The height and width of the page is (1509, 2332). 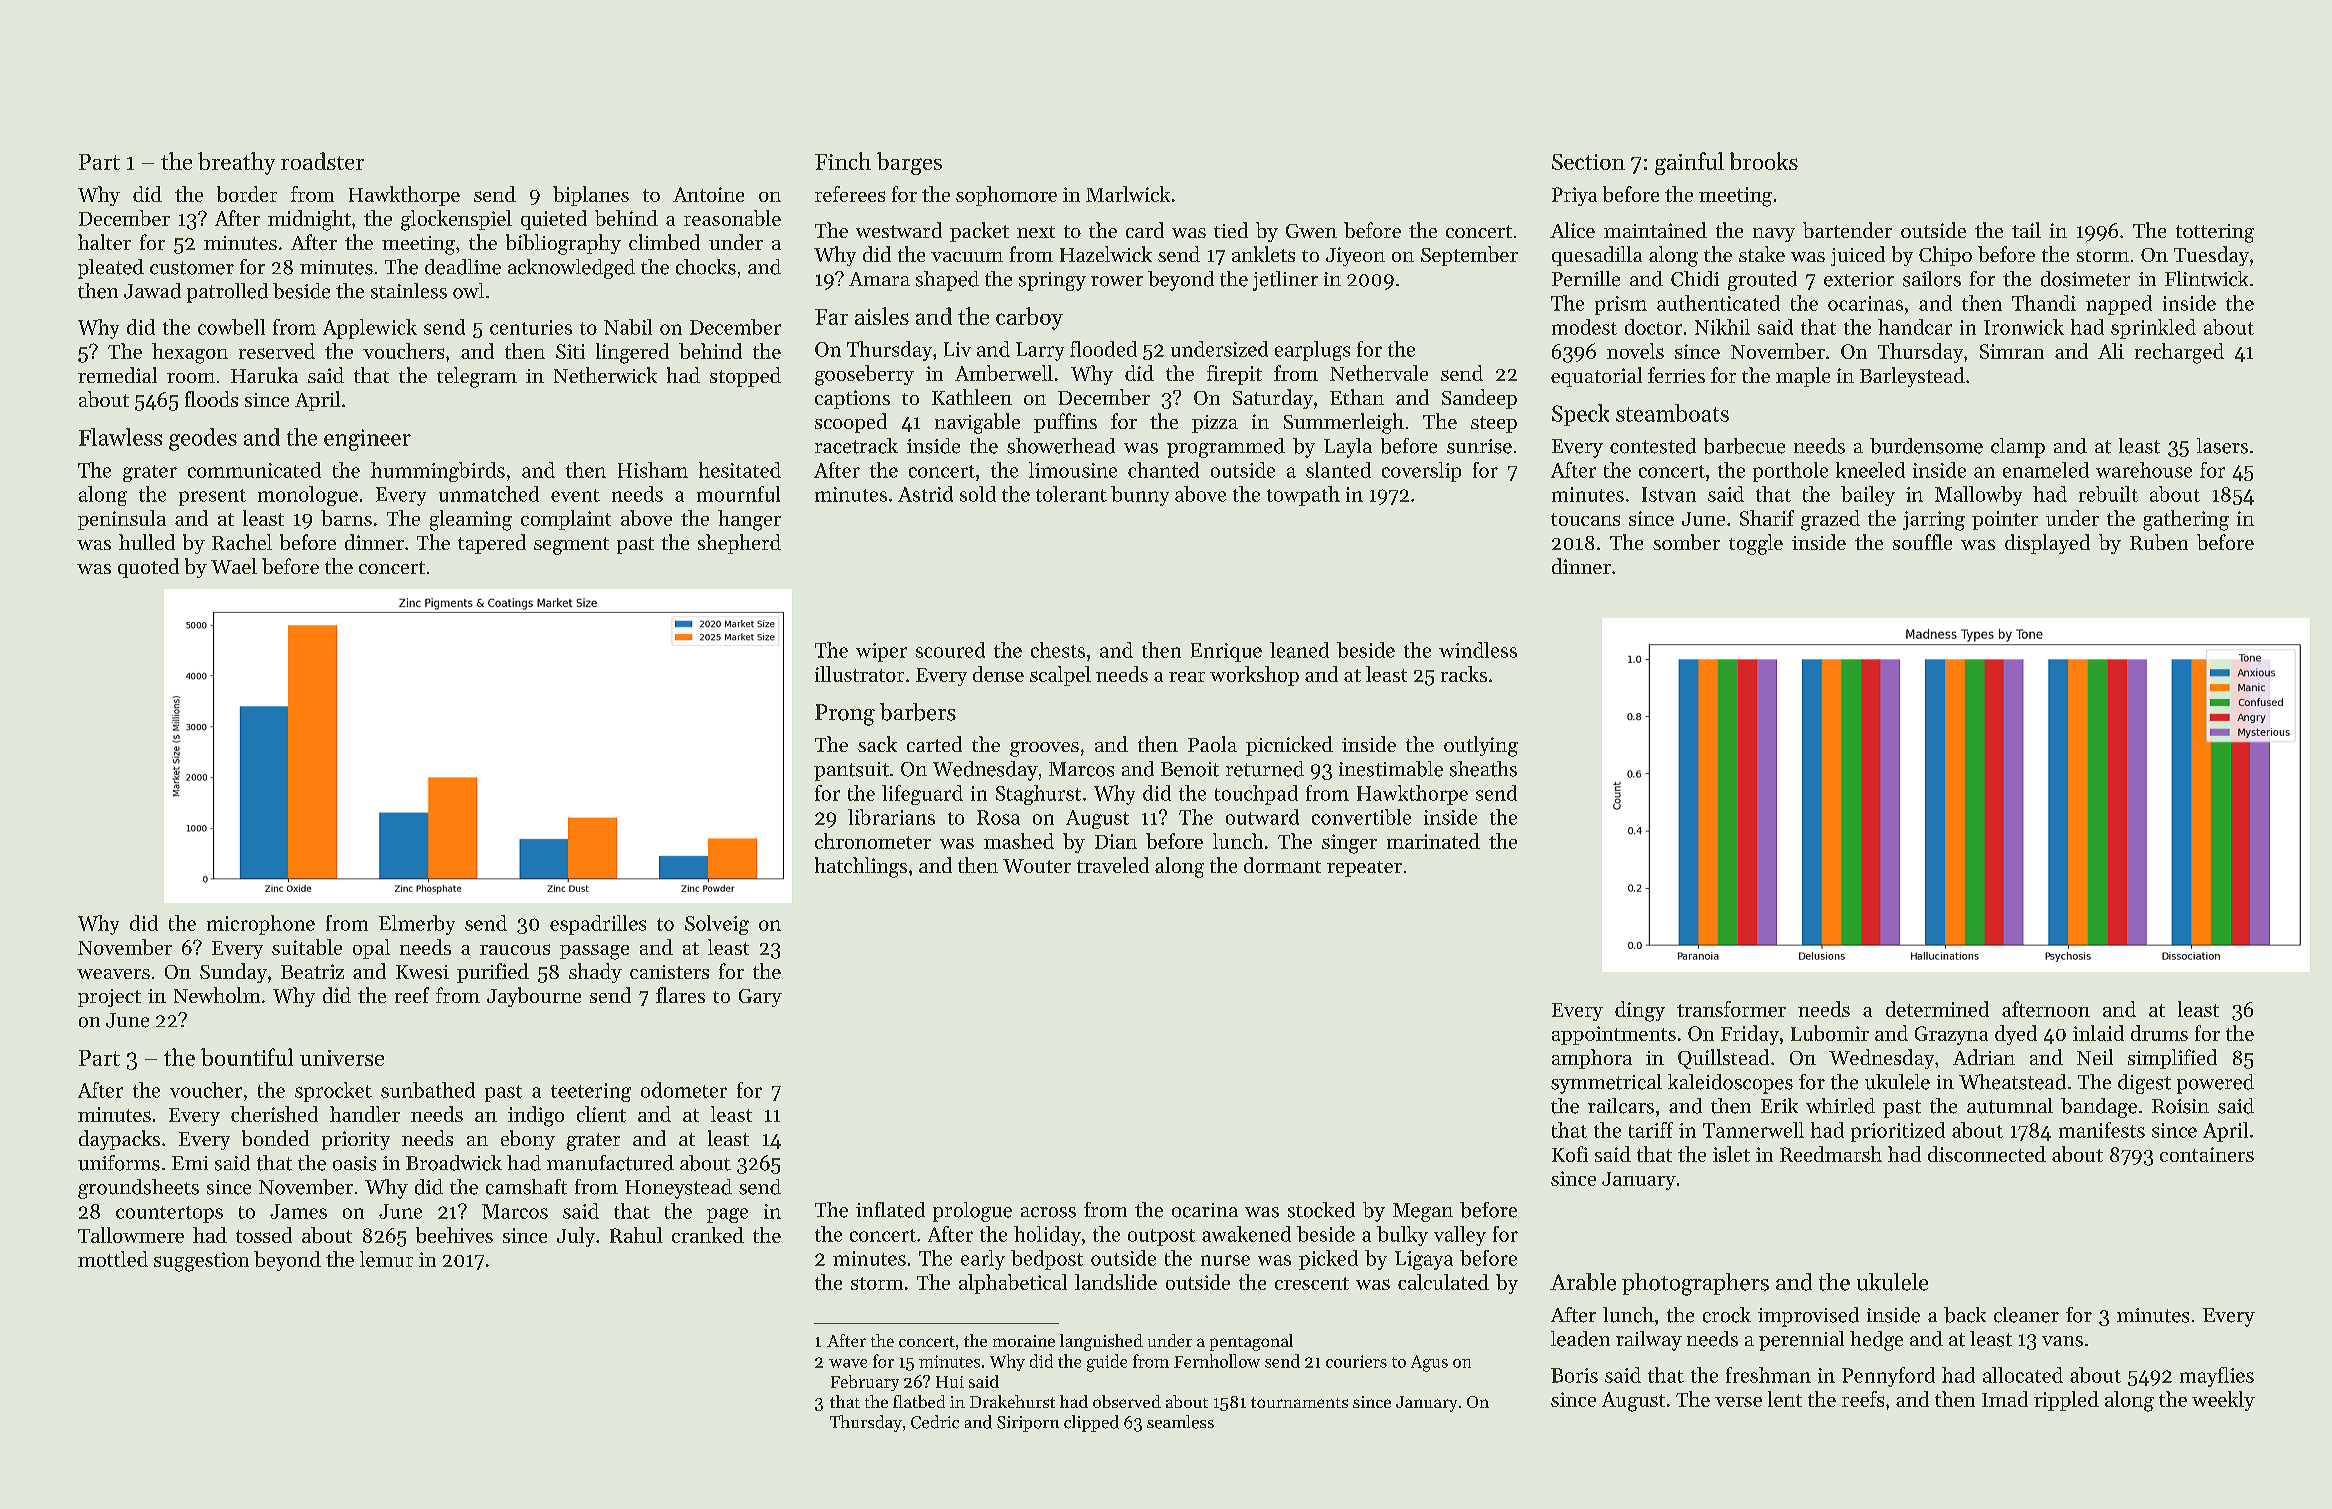 What do you see at coordinates (2215, 1084) in the page?
I see `powered` at bounding box center [2215, 1084].
